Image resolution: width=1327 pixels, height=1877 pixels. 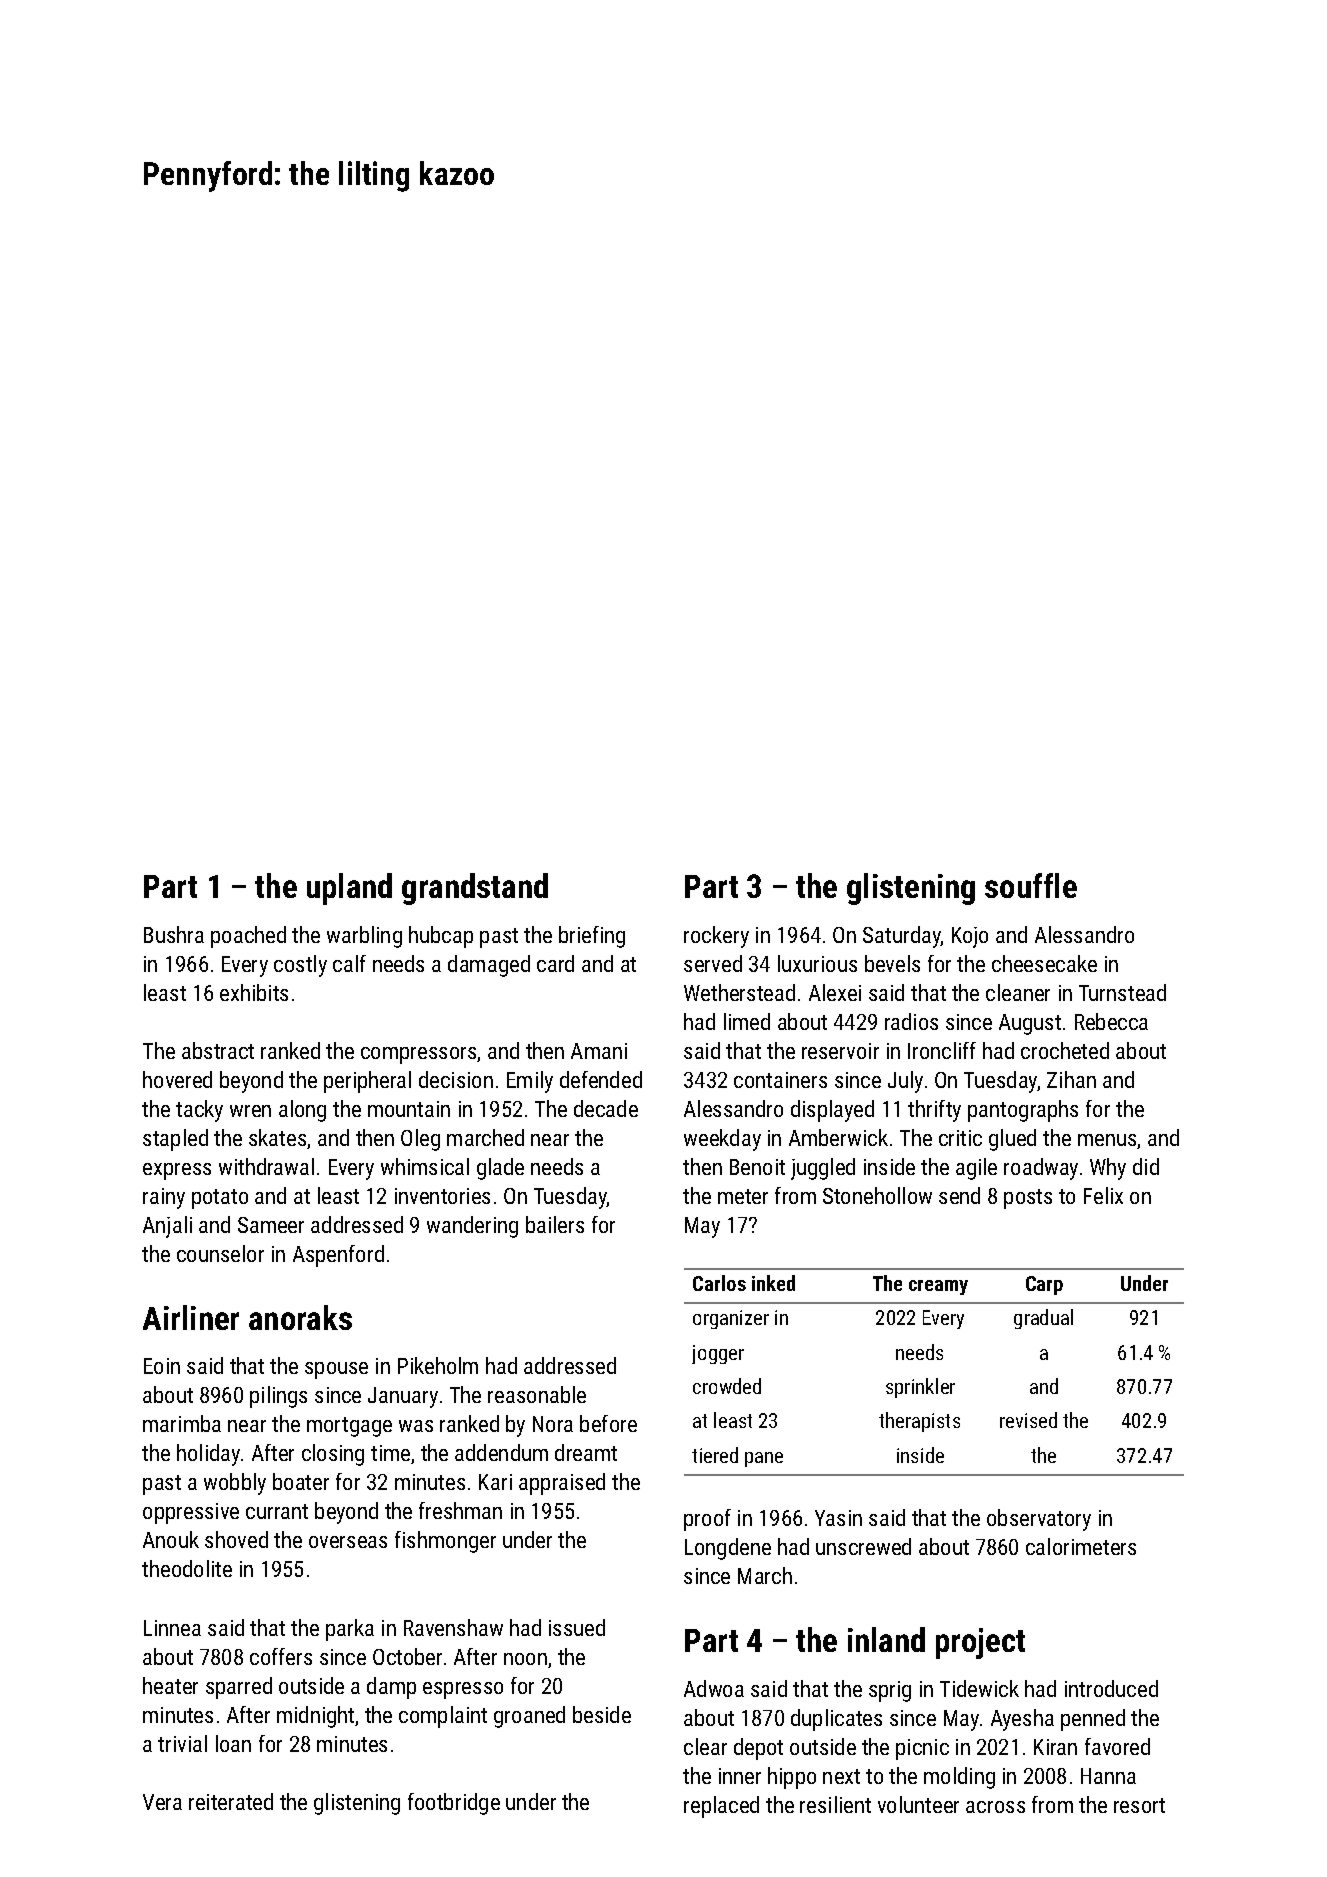 I want to click on shoved, so click(x=236, y=1539).
